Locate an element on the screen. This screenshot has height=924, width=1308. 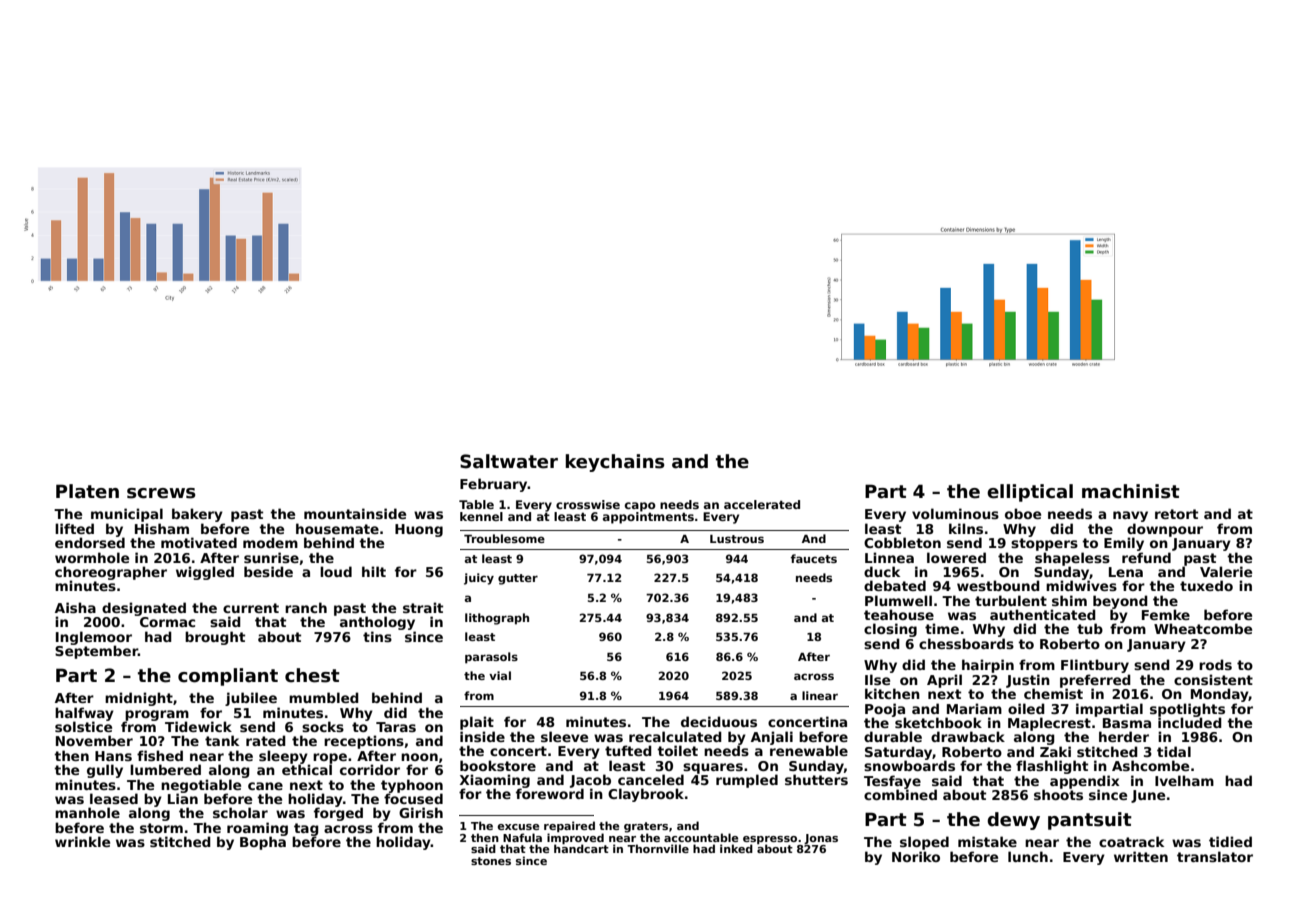
stones is located at coordinates (491, 861).
